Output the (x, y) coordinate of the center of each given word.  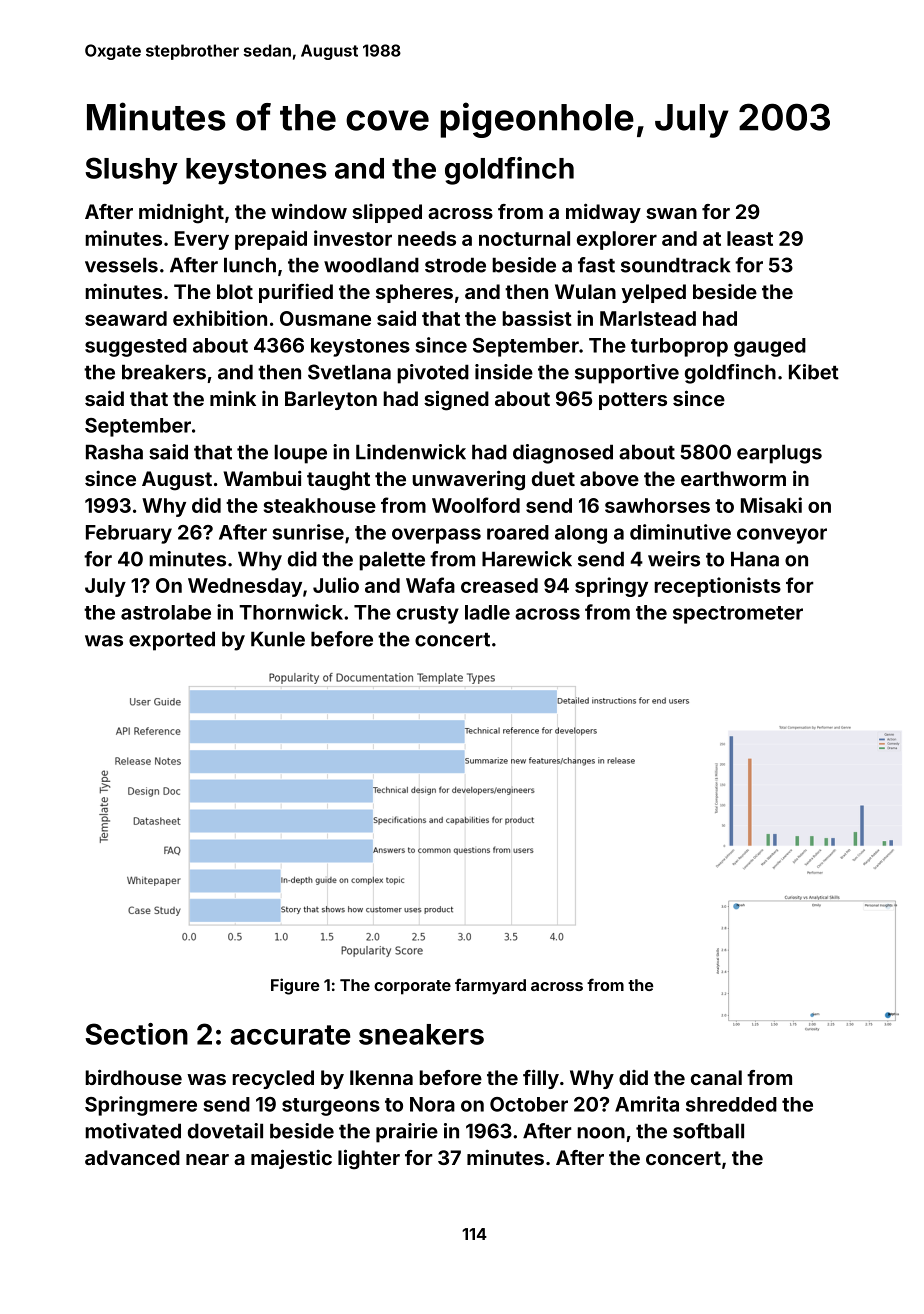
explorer (617, 240)
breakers (164, 372)
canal (716, 1077)
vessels (121, 265)
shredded (731, 1104)
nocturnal (524, 238)
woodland (371, 265)
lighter (369, 1159)
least (750, 238)
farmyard (490, 986)
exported (172, 641)
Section (136, 1034)
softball (708, 1131)
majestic (291, 1159)
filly (541, 1079)
